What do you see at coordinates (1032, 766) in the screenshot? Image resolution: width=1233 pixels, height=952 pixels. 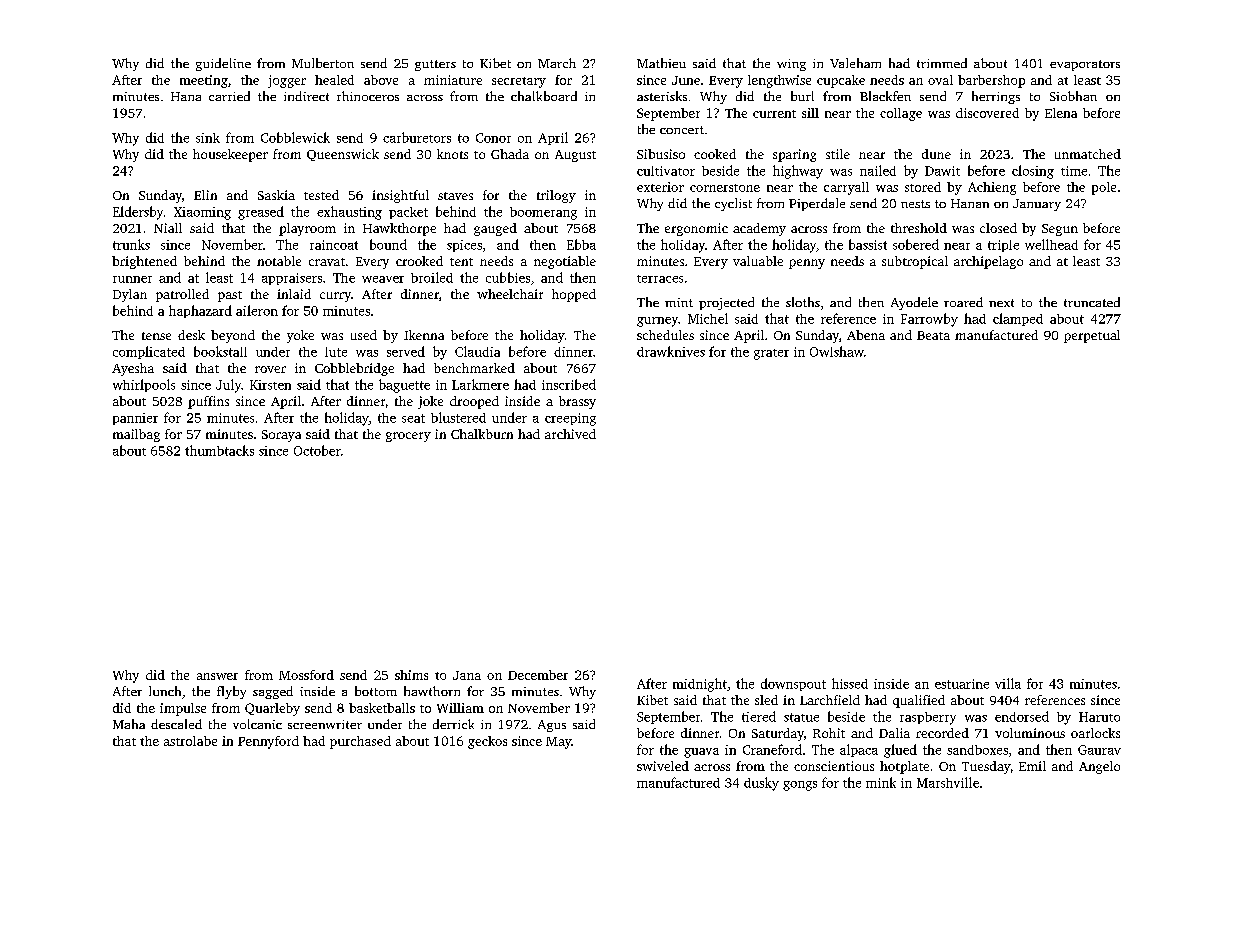 I see `Emil` at bounding box center [1032, 766].
